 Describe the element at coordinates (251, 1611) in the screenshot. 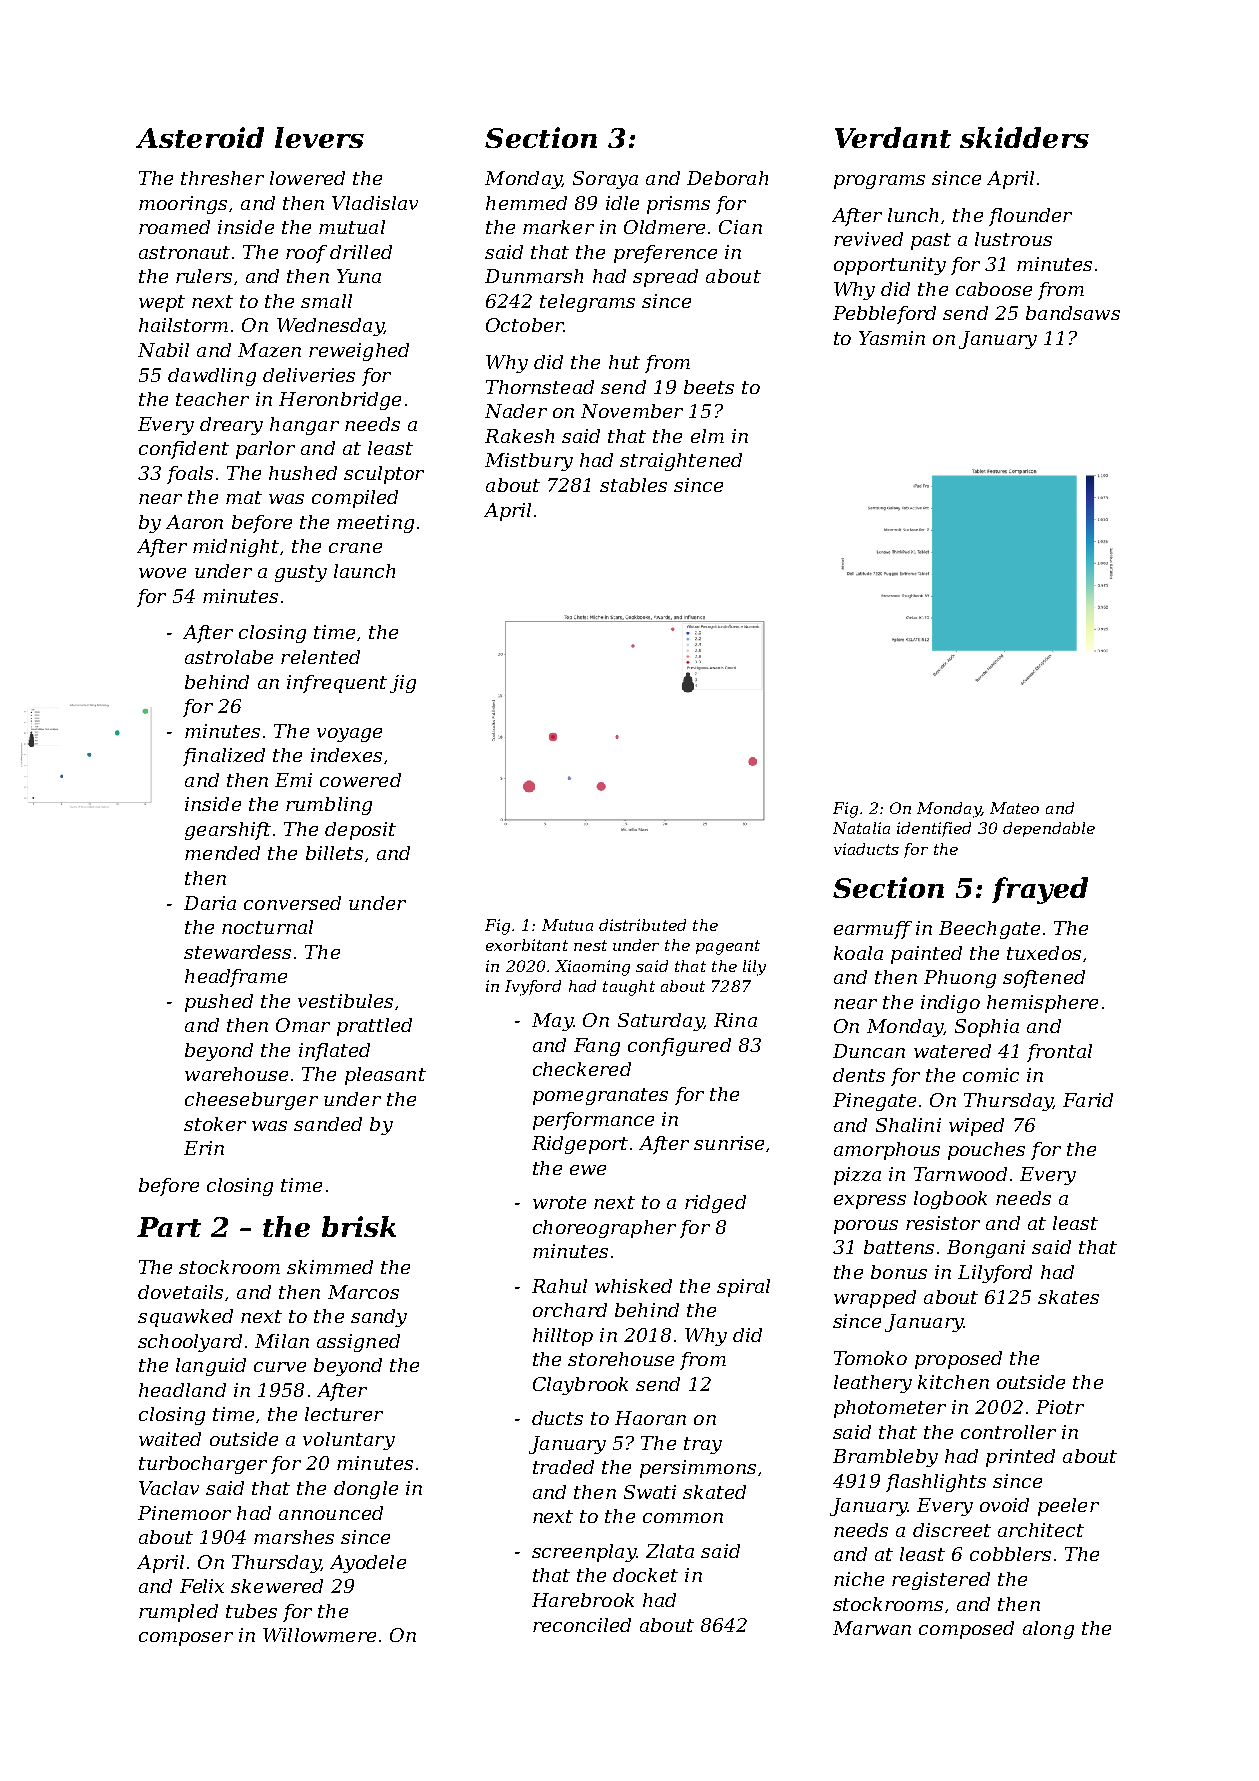

I see `tubes` at that location.
